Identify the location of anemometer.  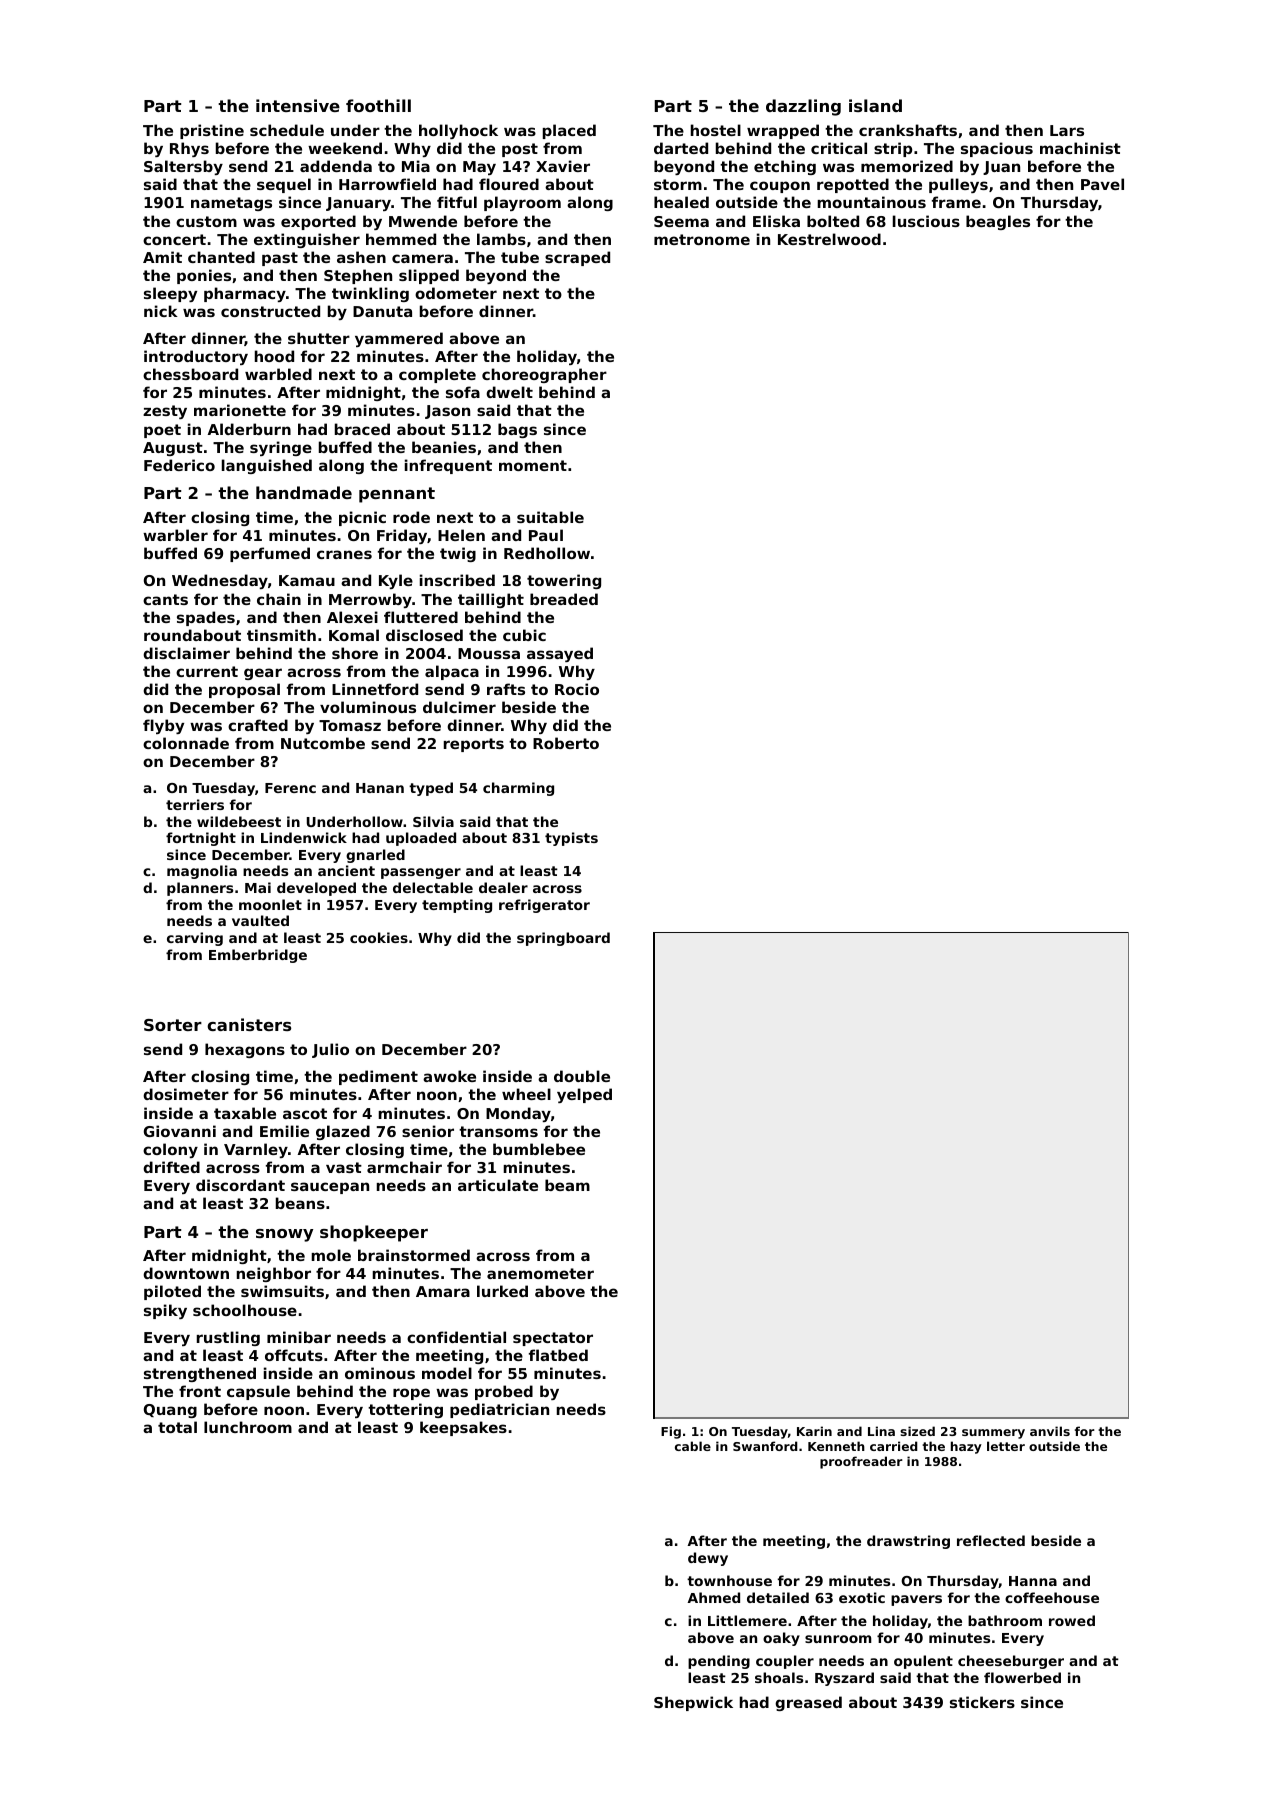
(540, 1273).
